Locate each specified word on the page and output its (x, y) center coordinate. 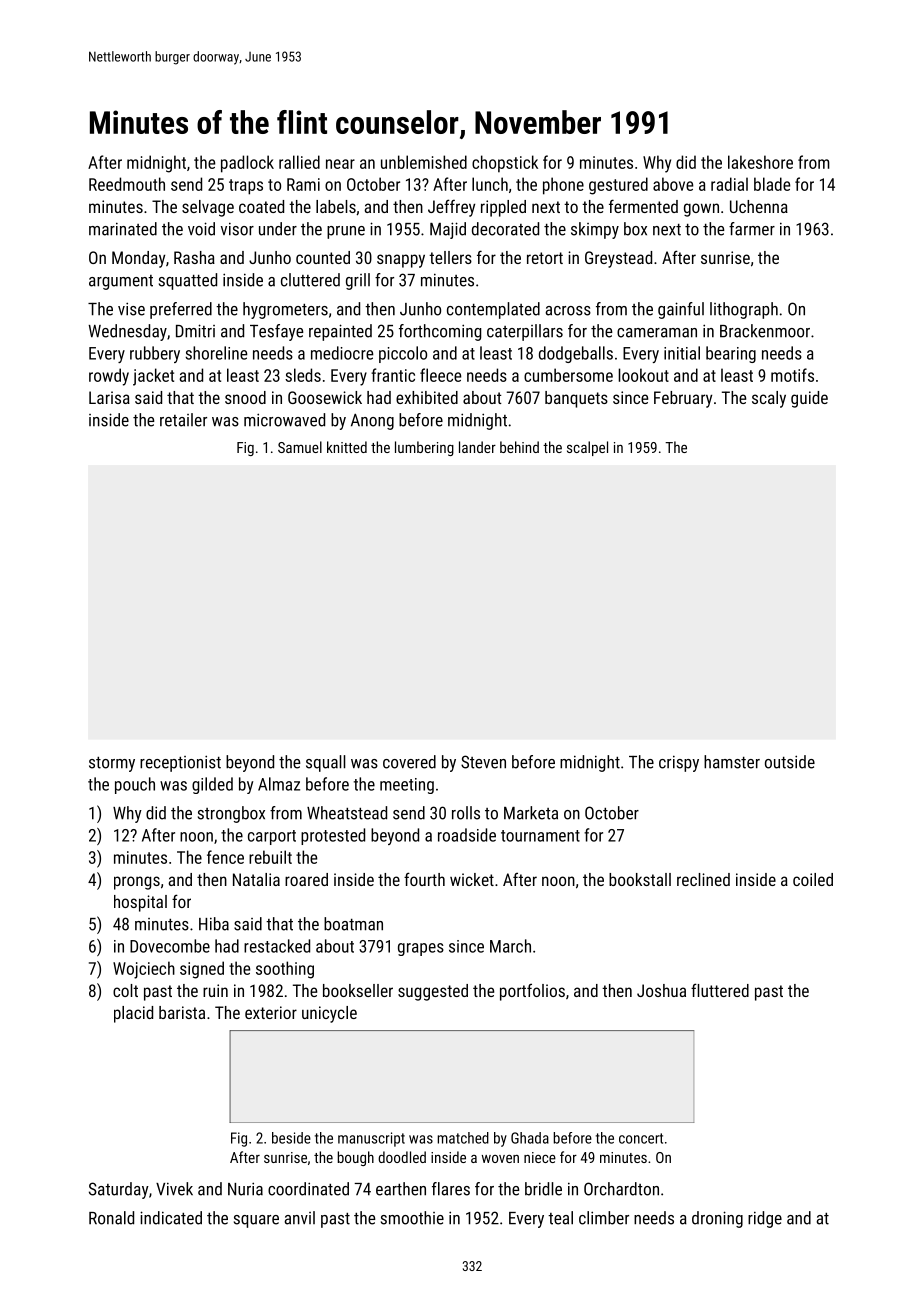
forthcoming (440, 332)
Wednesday (127, 332)
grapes (421, 949)
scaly (769, 399)
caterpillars (525, 332)
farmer (752, 229)
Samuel (300, 447)
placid (133, 1014)
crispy (679, 764)
